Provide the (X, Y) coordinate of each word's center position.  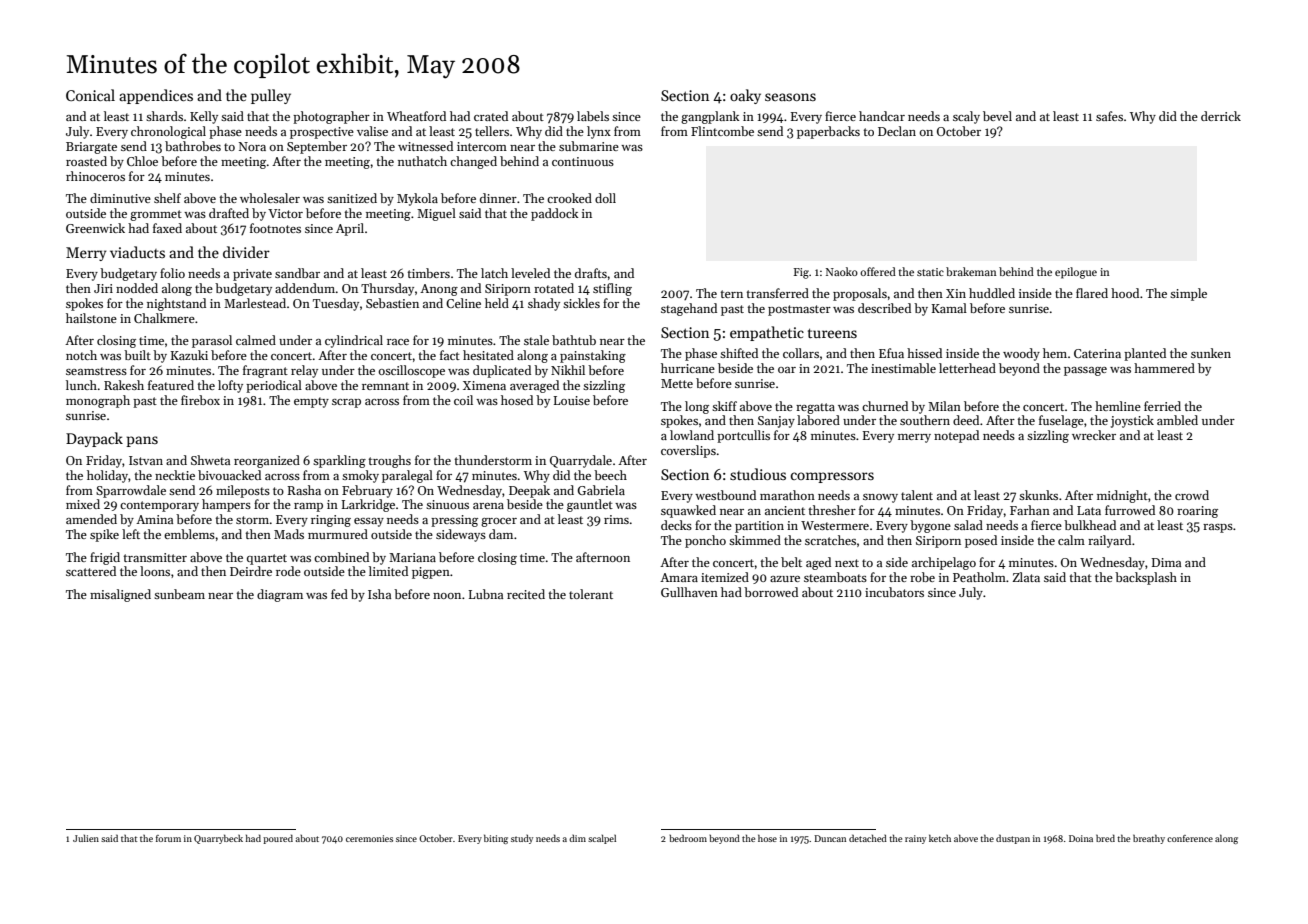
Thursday (387, 289)
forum (168, 838)
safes (1109, 116)
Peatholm (979, 577)
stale (536, 340)
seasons (790, 97)
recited (526, 594)
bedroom (688, 838)
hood (1125, 293)
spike (104, 535)
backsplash (1146, 578)
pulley (271, 96)
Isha (379, 594)
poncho (705, 541)
